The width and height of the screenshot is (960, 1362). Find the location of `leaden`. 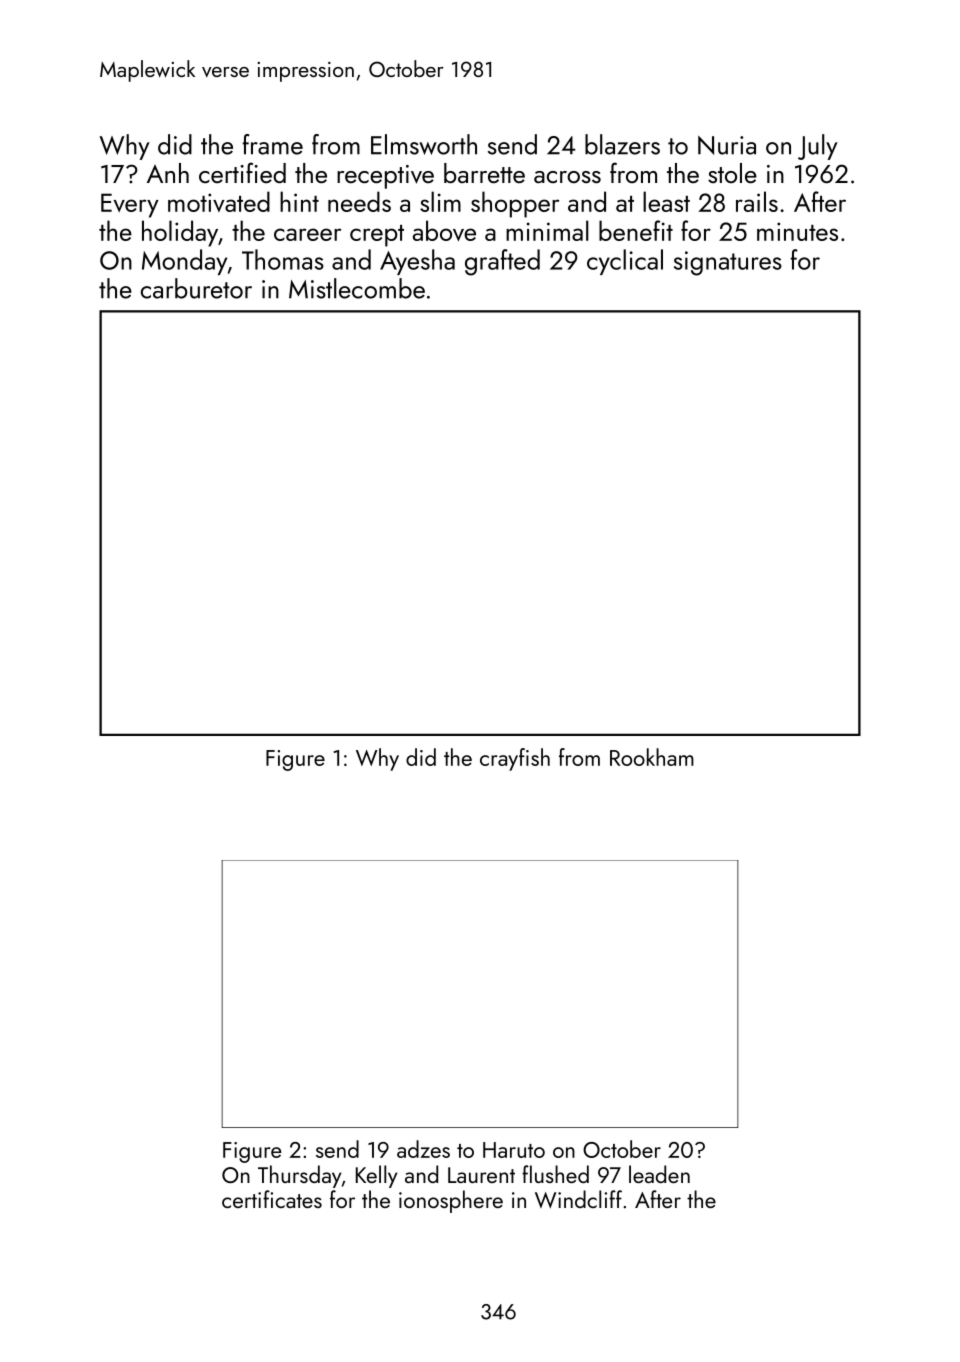

leaden is located at coordinates (659, 1174).
